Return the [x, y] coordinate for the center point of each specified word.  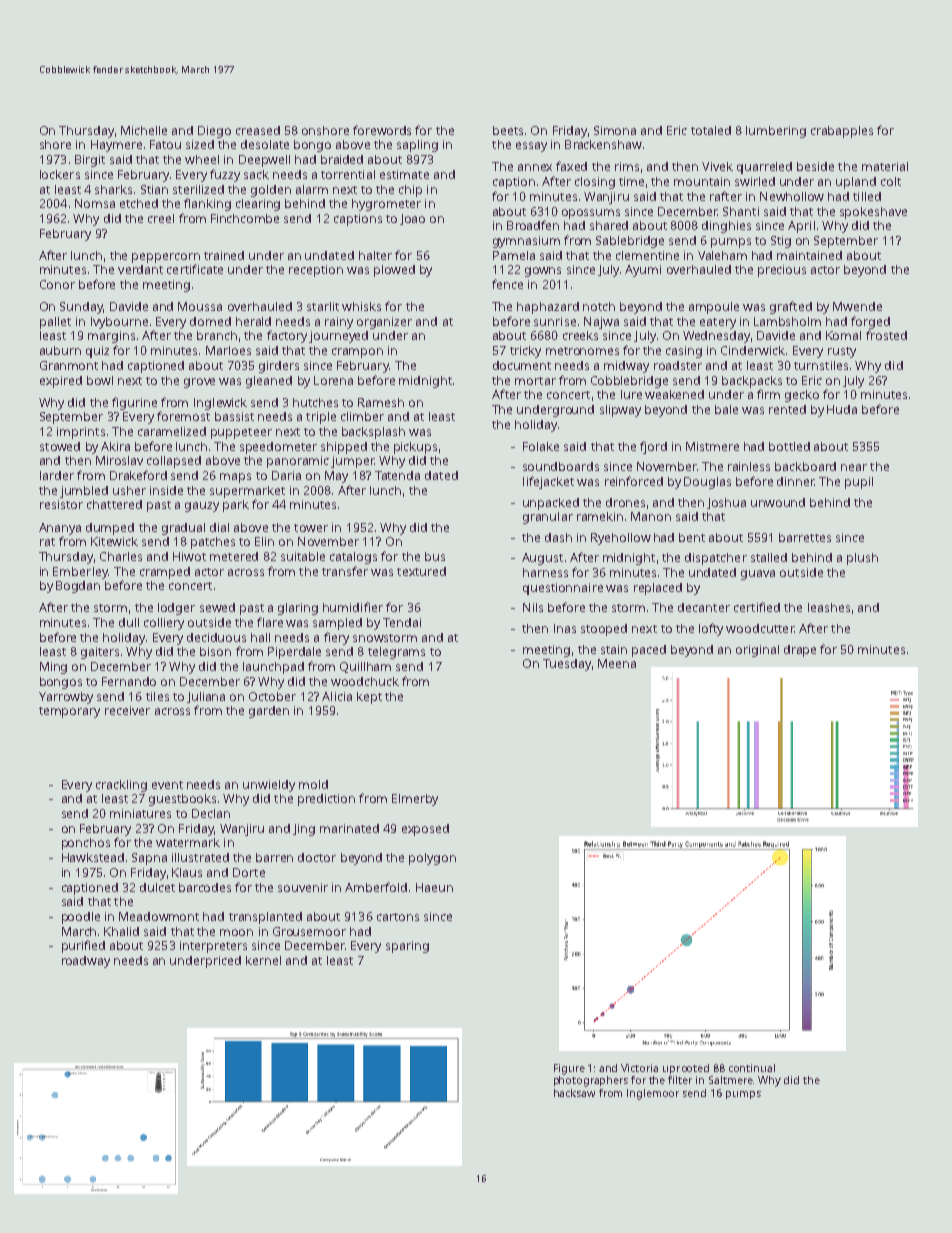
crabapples [842, 132]
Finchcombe [245, 218]
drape [800, 651]
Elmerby [415, 800]
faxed [571, 166]
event [167, 785]
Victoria [639, 1068]
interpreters [213, 947]
